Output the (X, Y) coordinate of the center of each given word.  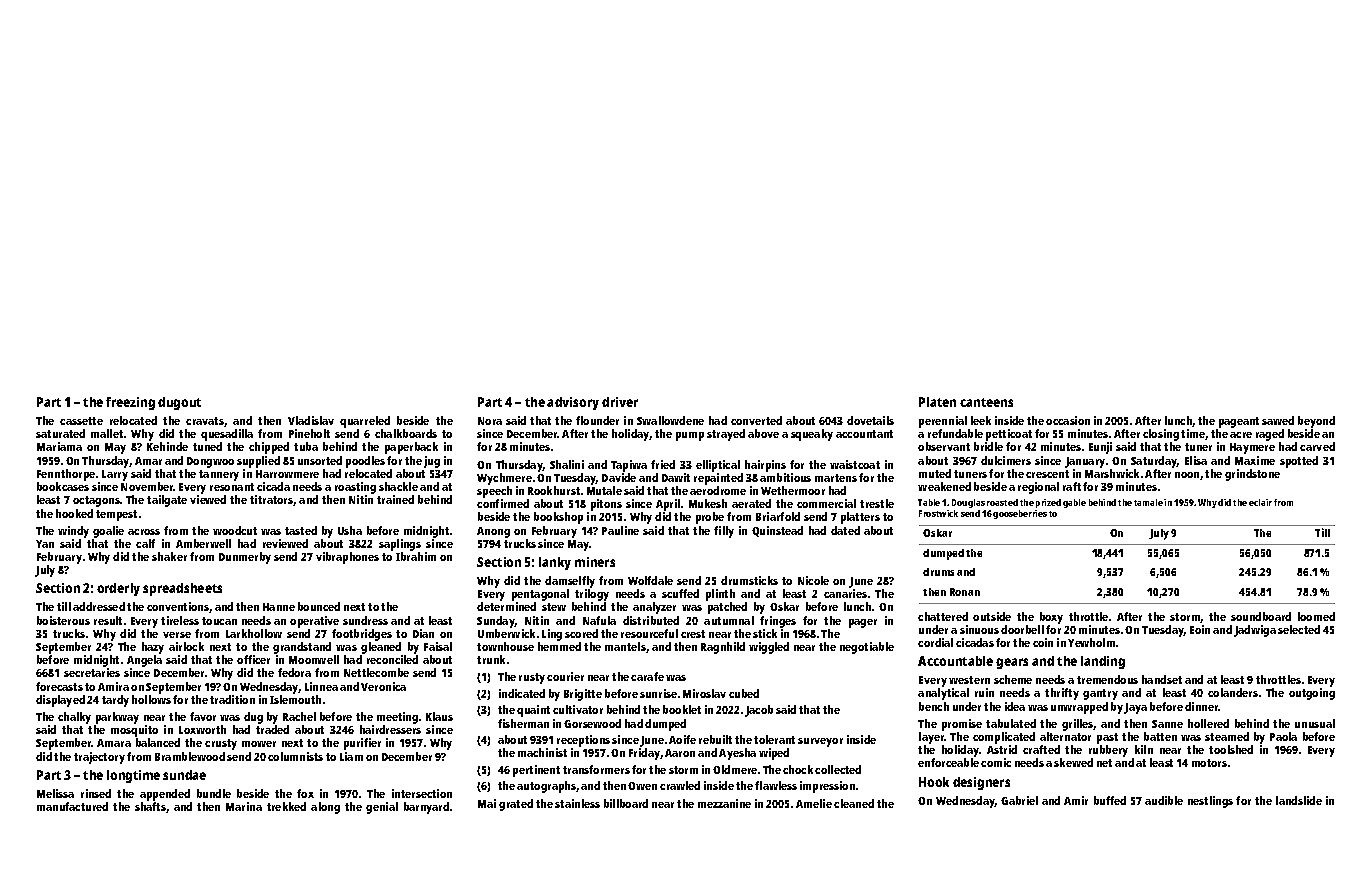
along (325, 808)
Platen (937, 402)
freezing (130, 403)
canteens (986, 402)
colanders (1233, 692)
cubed (744, 693)
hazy (153, 648)
